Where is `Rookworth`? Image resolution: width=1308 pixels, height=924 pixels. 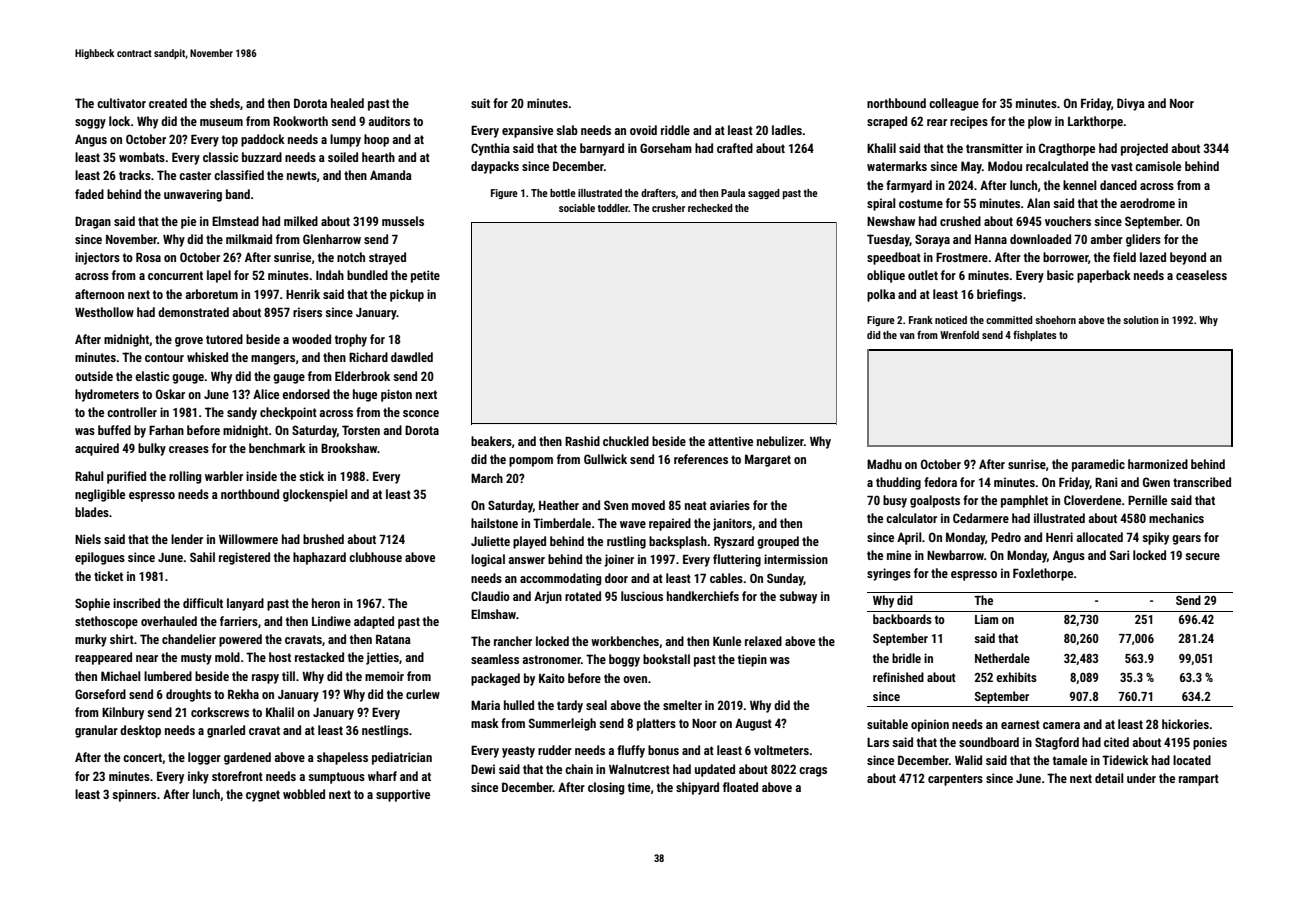
Rookworth is located at coordinates (300, 121).
